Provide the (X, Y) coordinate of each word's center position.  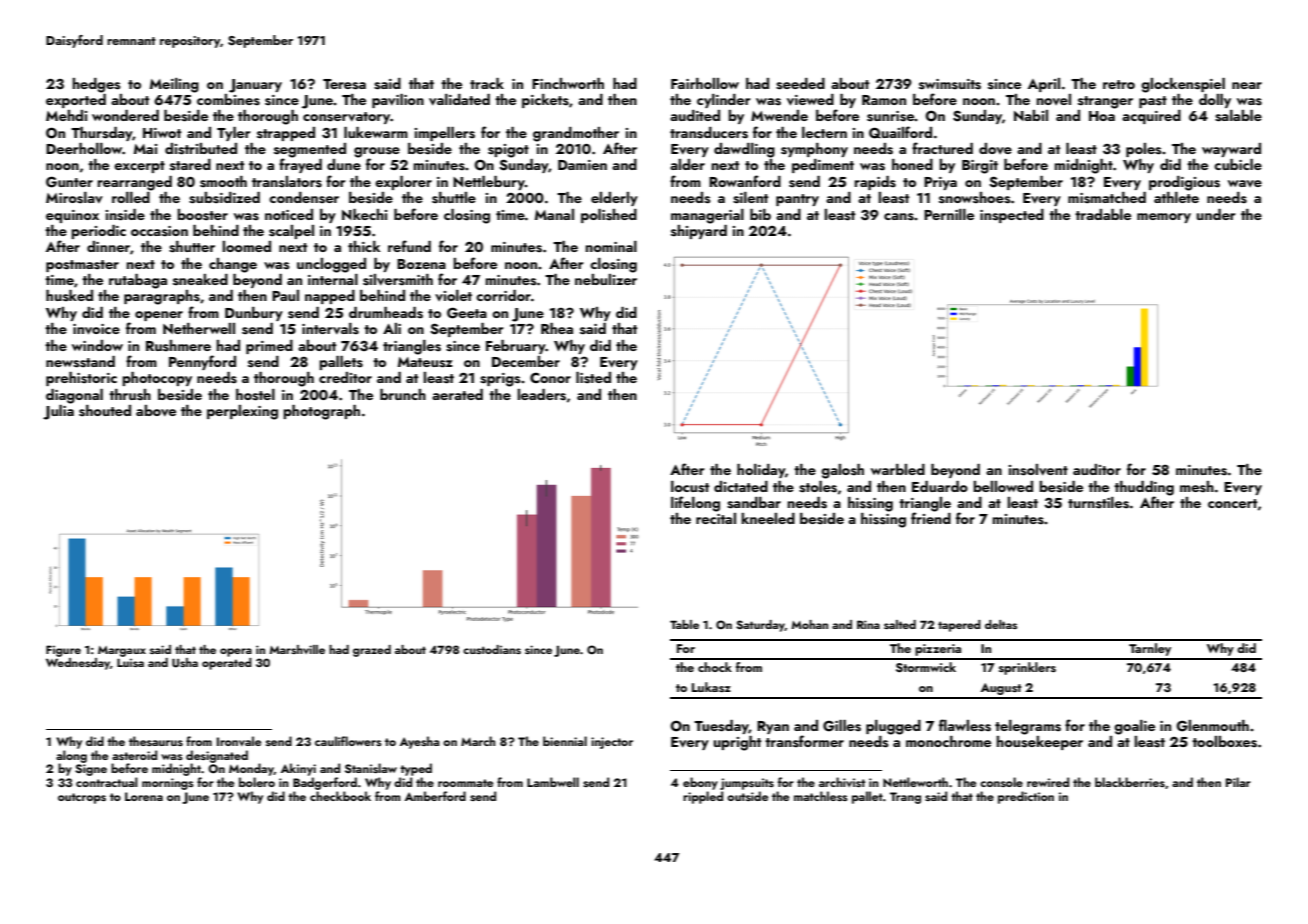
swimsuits (950, 84)
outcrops (82, 798)
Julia (58, 412)
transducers (709, 133)
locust (690, 487)
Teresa (344, 84)
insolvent (1038, 470)
